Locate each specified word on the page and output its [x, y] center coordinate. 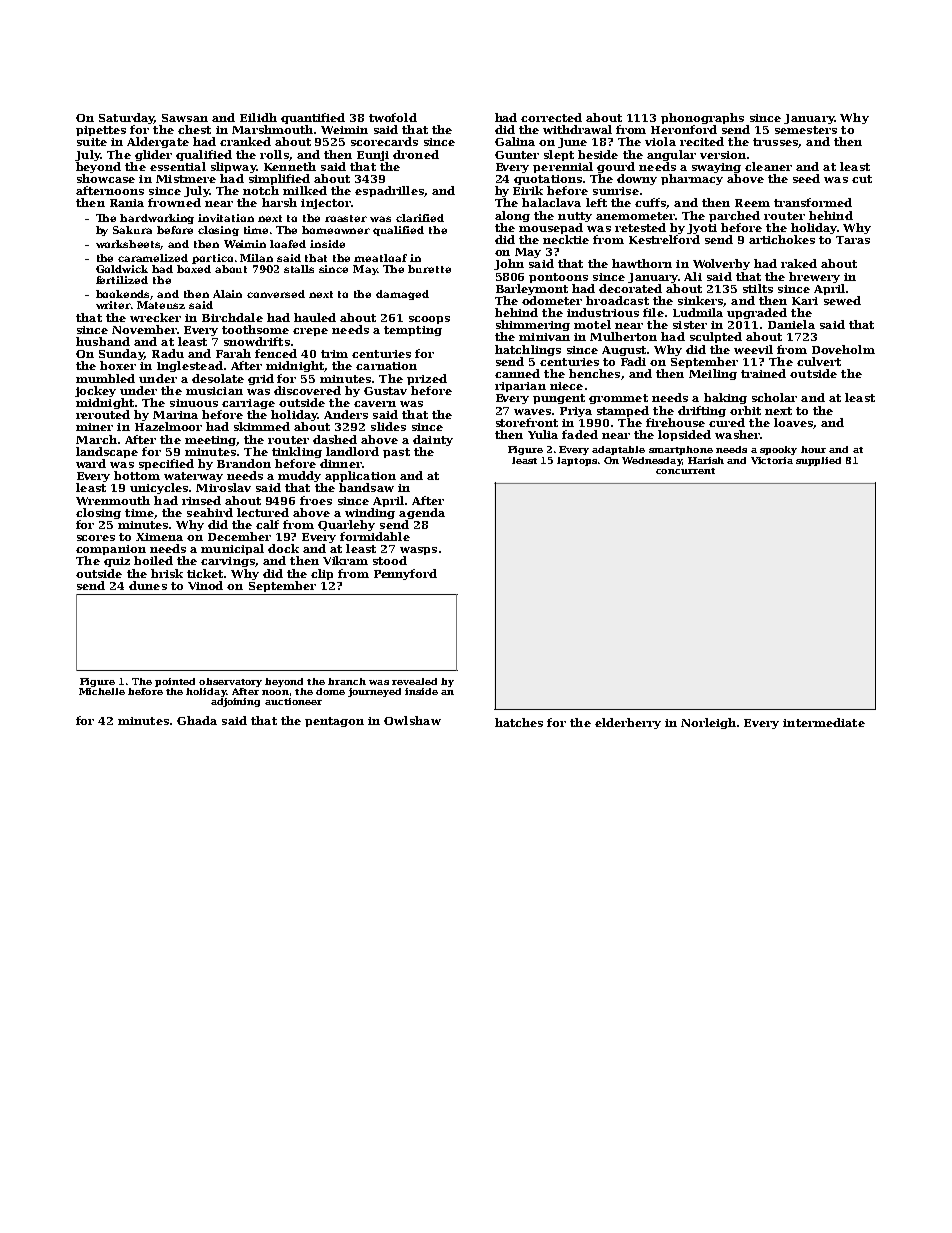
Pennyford [405, 574]
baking [725, 398]
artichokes [782, 239]
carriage [248, 404]
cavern [375, 404]
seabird [210, 512]
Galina [515, 141]
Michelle [102, 691]
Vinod [205, 585]
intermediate [824, 722]
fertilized [122, 280]
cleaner [768, 166]
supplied [818, 461]
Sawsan [185, 118]
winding [370, 513]
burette [429, 269]
